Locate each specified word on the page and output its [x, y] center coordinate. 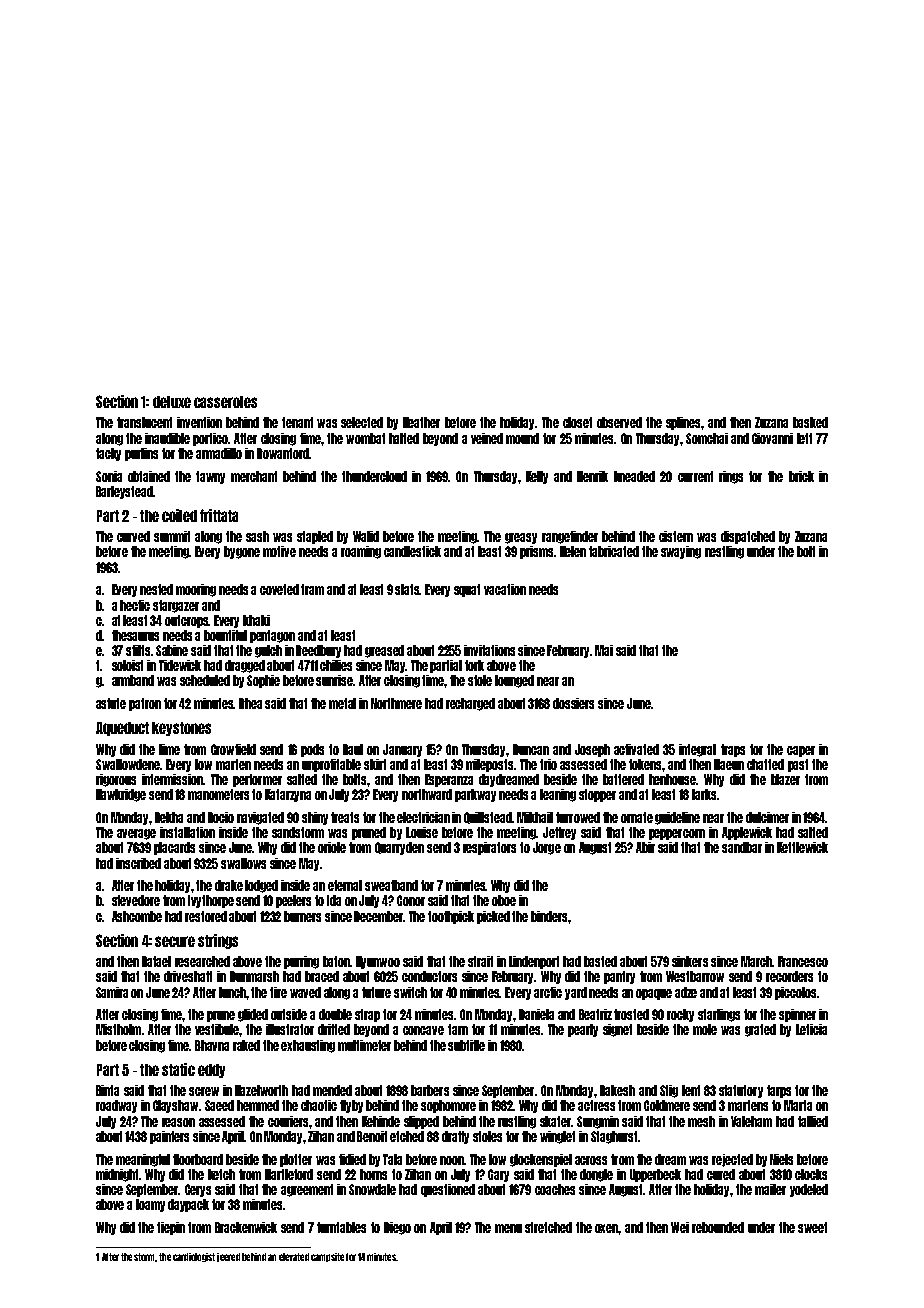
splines [683, 423]
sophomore [448, 1106]
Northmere [396, 703]
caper [801, 751]
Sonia [109, 476]
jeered [228, 1257]
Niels [781, 1159]
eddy [211, 1071]
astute [111, 703]
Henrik [592, 476]
